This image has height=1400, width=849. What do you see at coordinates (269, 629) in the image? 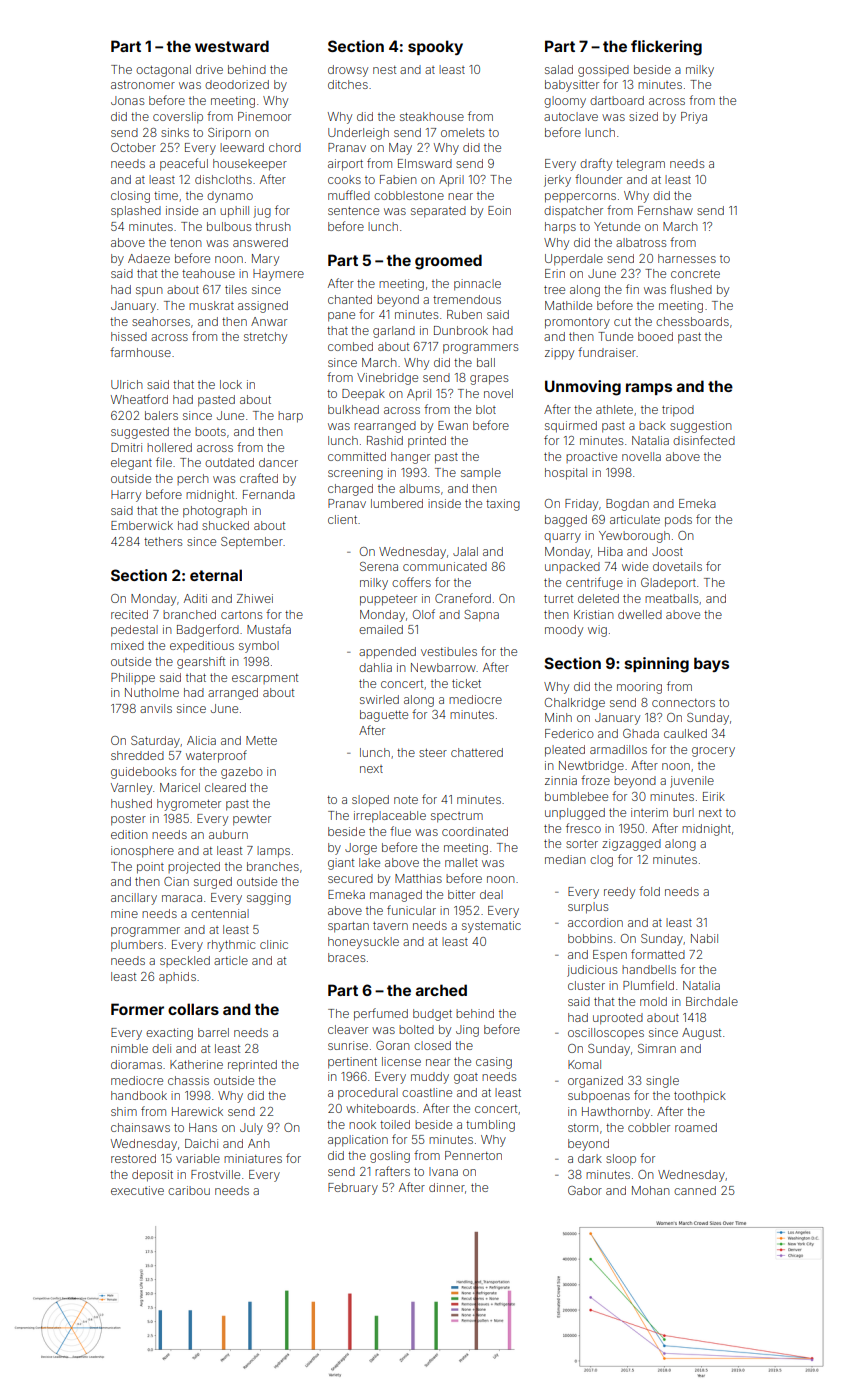
I see `Mustafa` at bounding box center [269, 629].
